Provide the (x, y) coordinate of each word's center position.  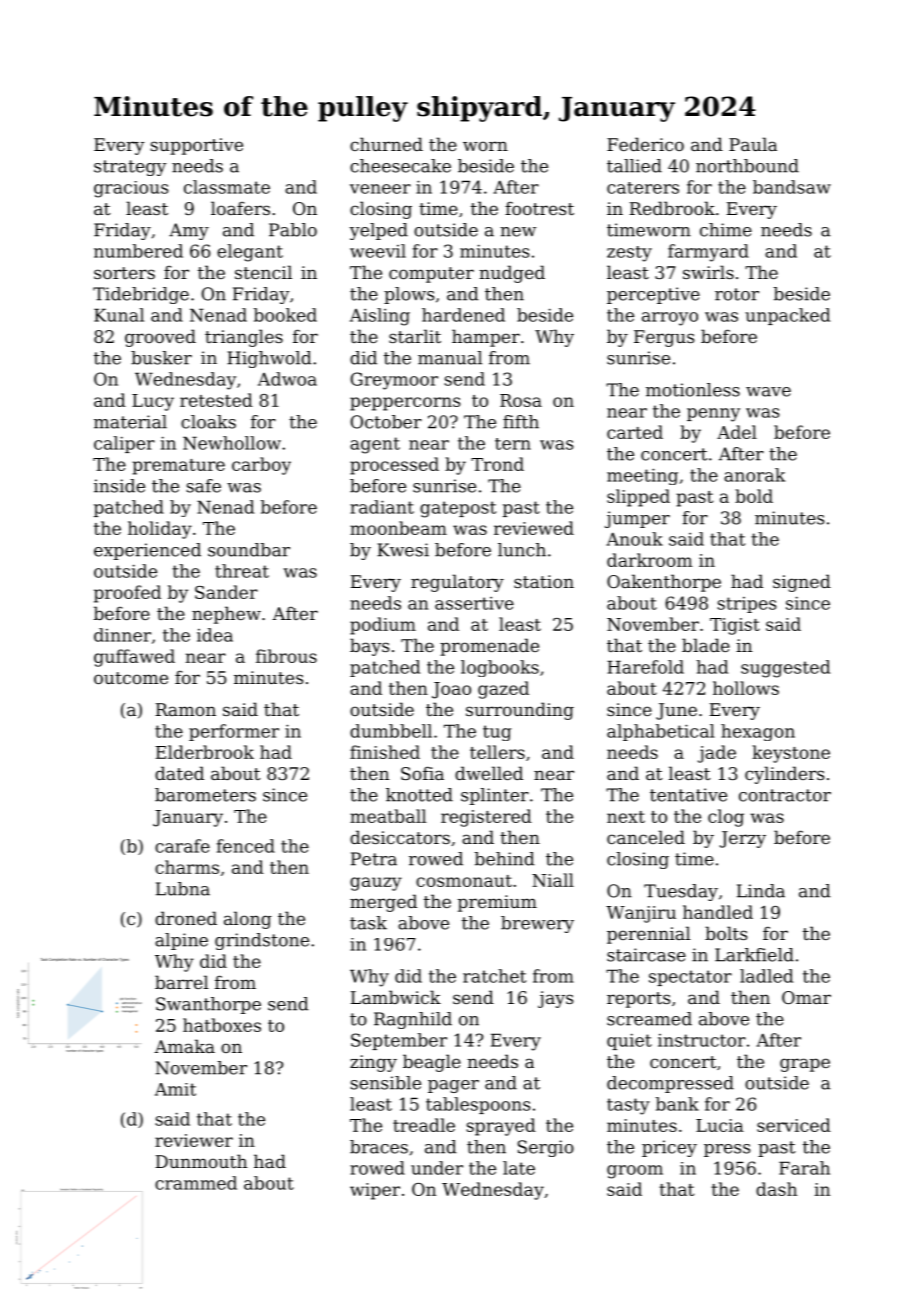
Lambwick (395, 997)
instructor (702, 1040)
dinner (122, 635)
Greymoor (394, 381)
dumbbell (391, 731)
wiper (375, 1191)
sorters (124, 273)
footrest (539, 208)
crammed (196, 1183)
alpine (181, 941)
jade (717, 754)
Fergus (664, 338)
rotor (737, 294)
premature (178, 467)
